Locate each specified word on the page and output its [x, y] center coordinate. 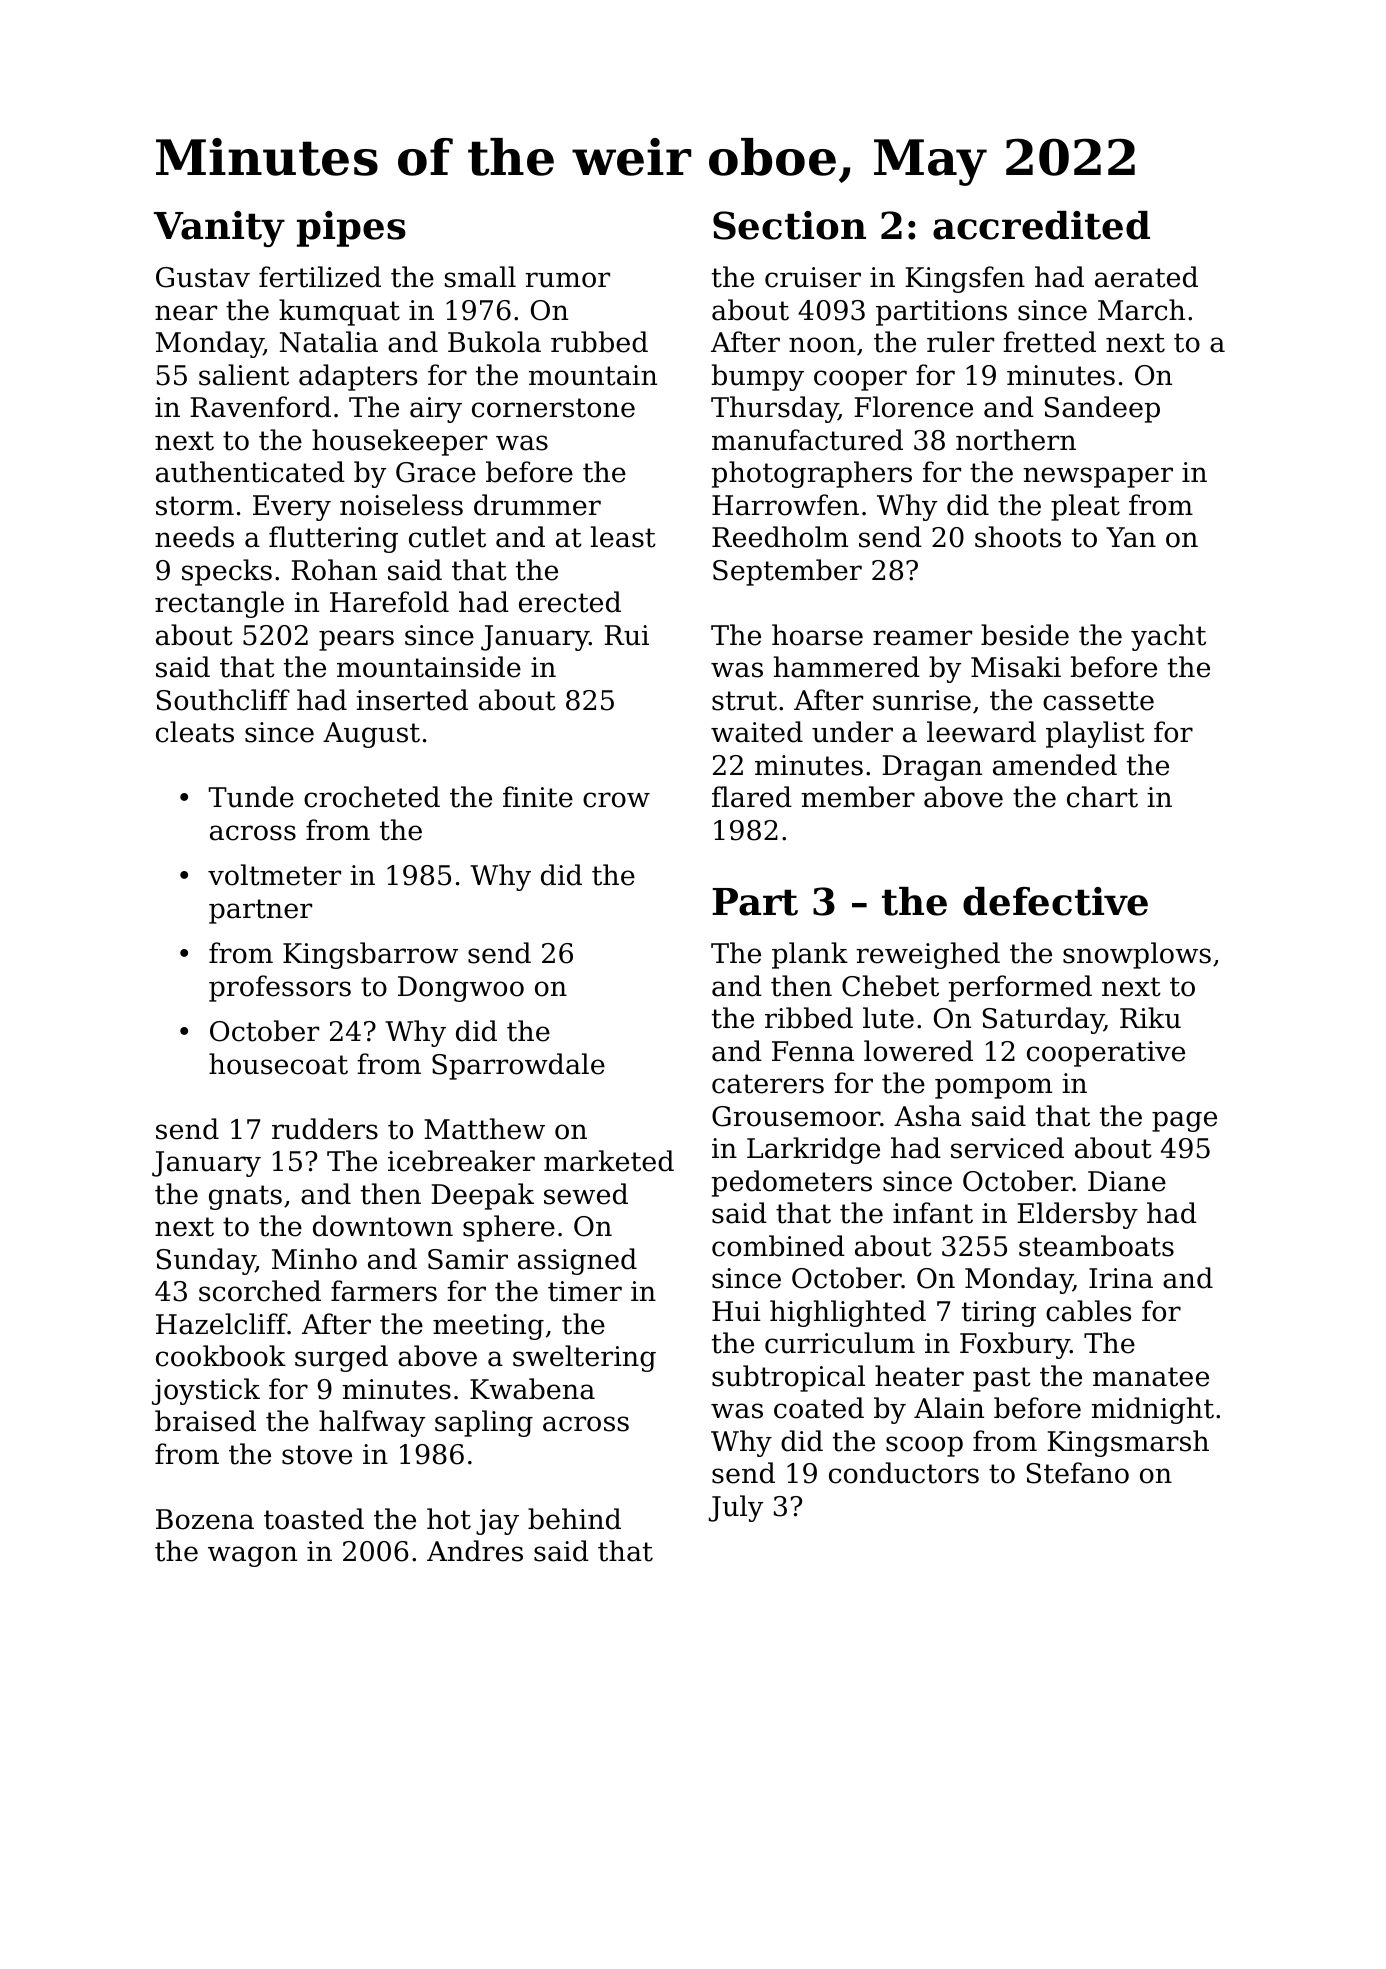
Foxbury [1015, 1345]
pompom [993, 1088]
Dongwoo [461, 989]
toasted [314, 1519]
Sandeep [1102, 409]
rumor [567, 280]
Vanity [219, 229]
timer [585, 1291]
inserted [412, 700]
